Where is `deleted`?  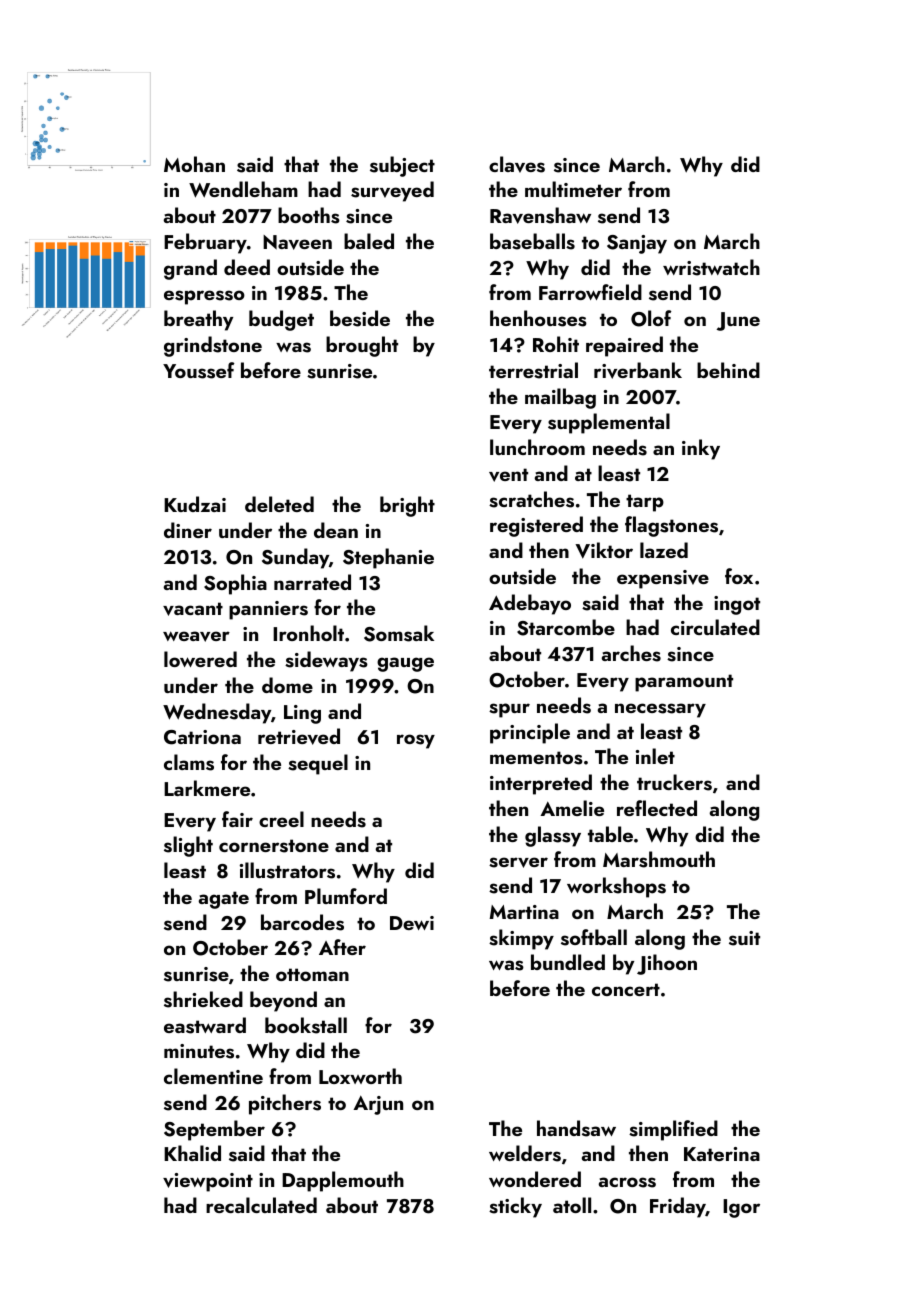 deleted is located at coordinates (279, 504).
